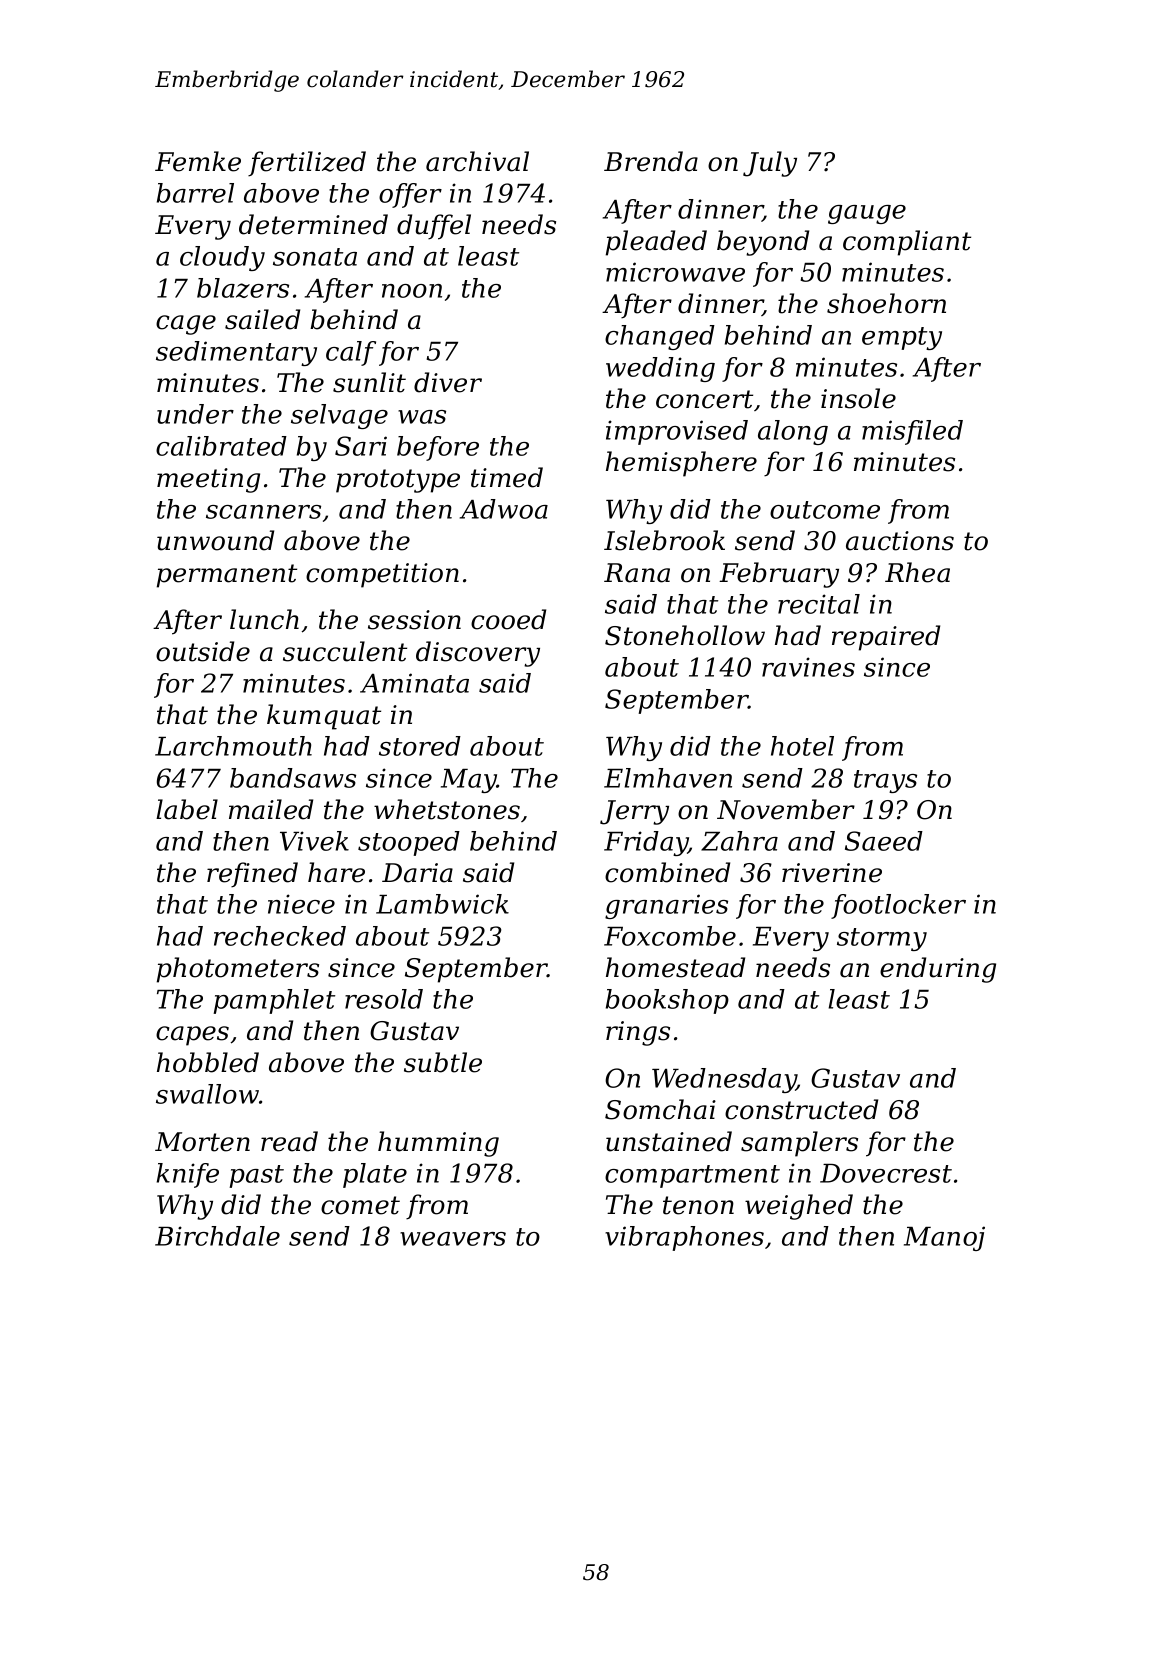  Describe the element at coordinates (301, 904) in the image. I see `niece` at that location.
